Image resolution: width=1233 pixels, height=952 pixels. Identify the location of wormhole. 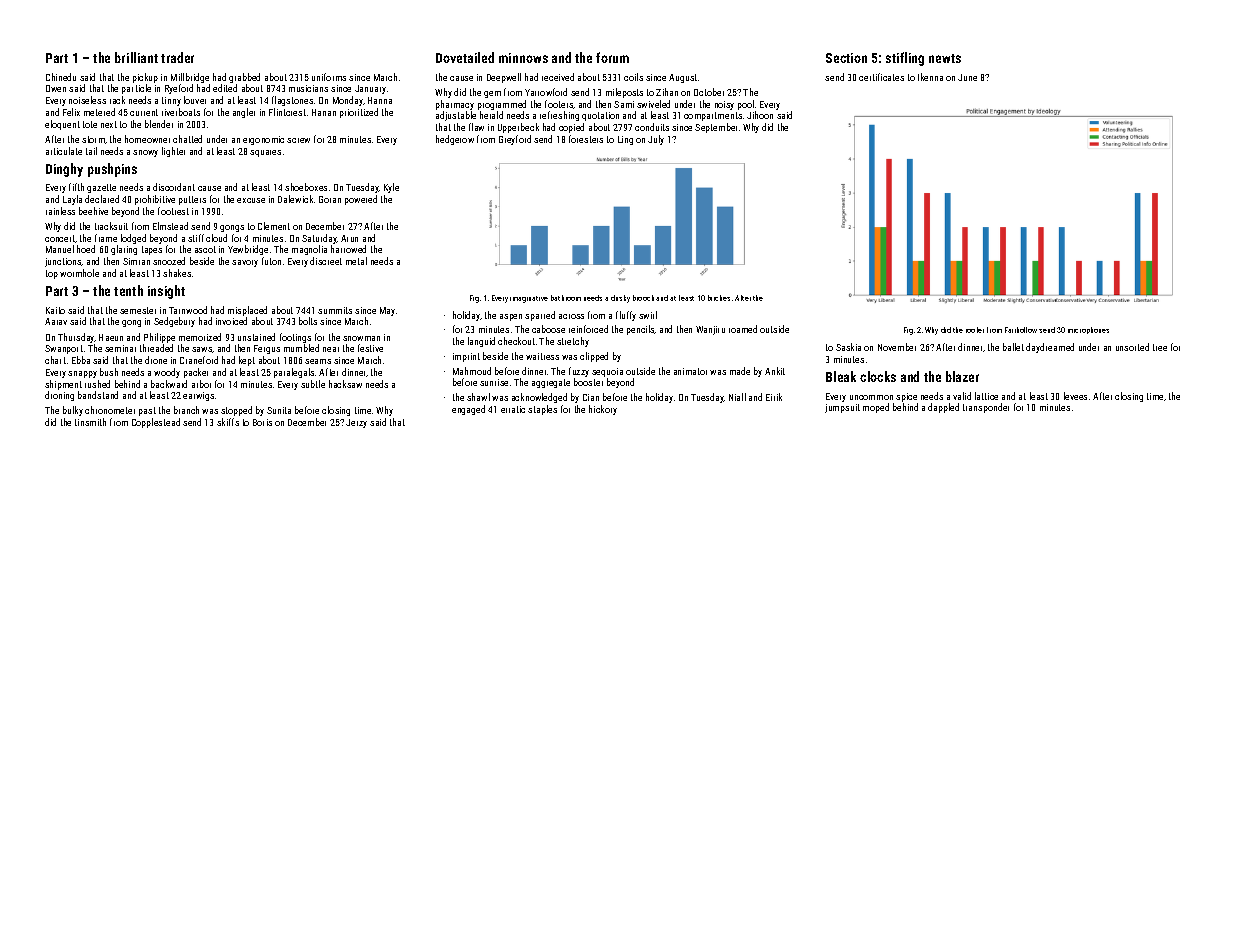
(79, 273).
